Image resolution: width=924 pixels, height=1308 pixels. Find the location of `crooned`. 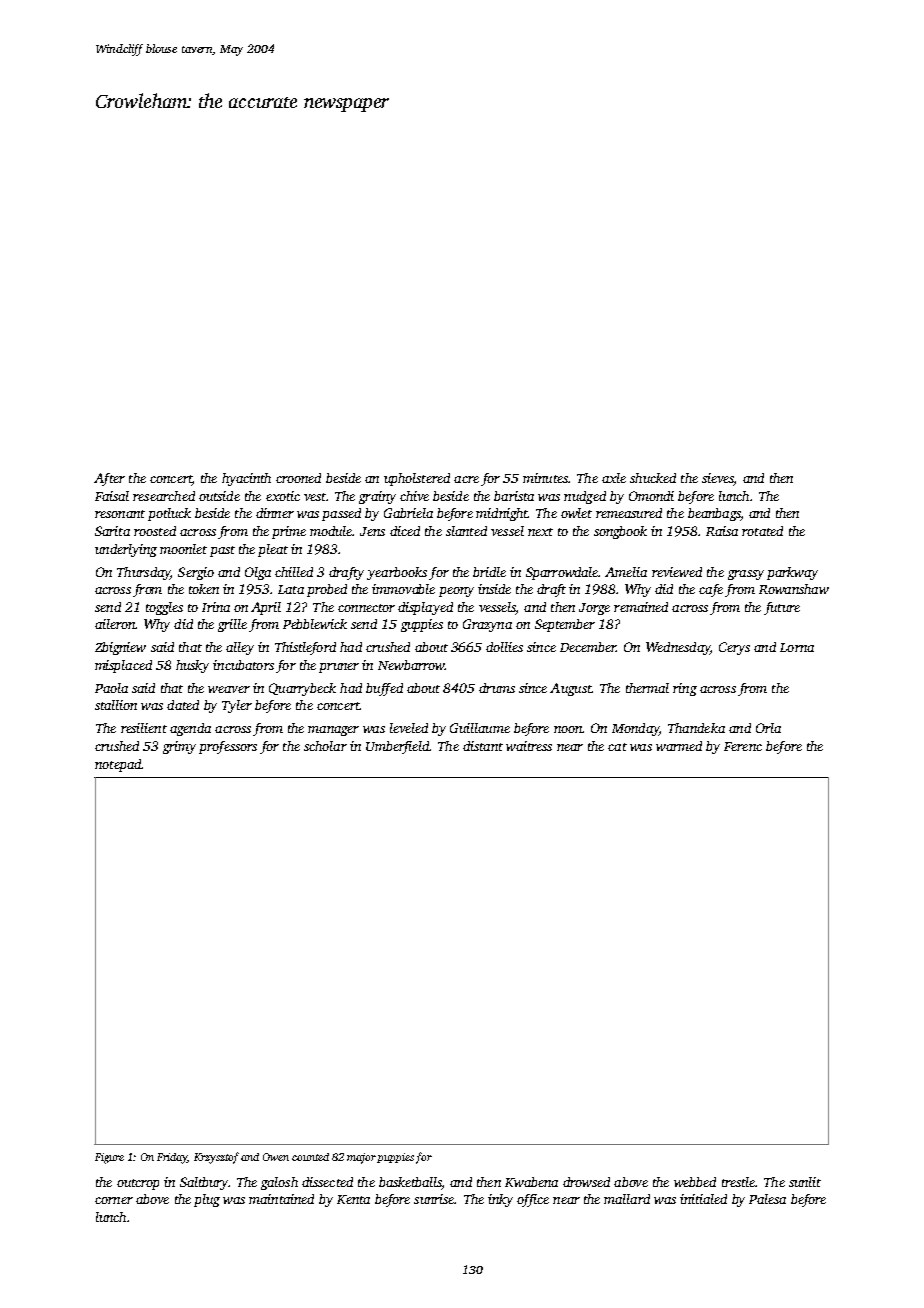

crooned is located at coordinates (298, 478).
